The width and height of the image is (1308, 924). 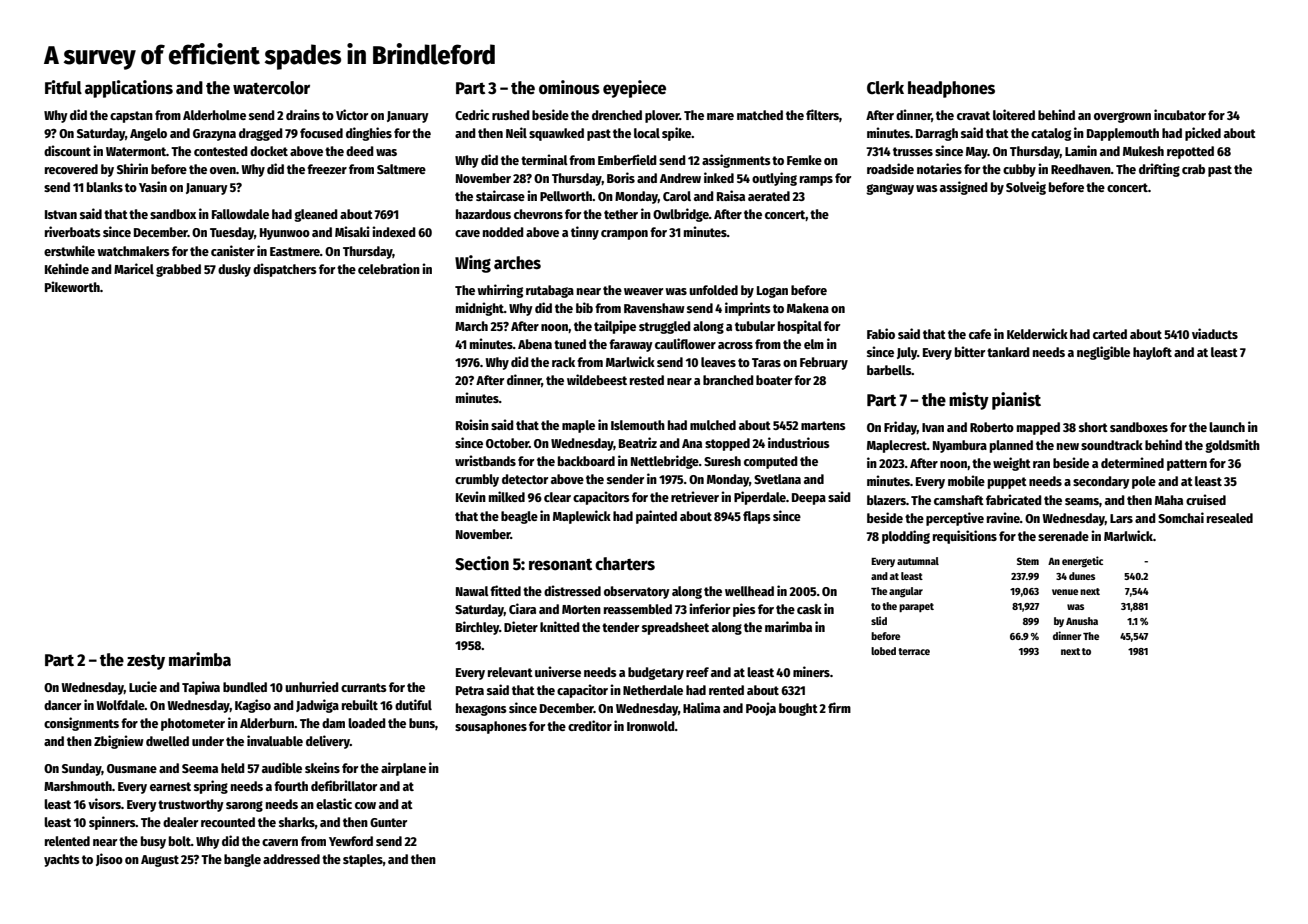 I want to click on Pikeworth, so click(x=72, y=286).
